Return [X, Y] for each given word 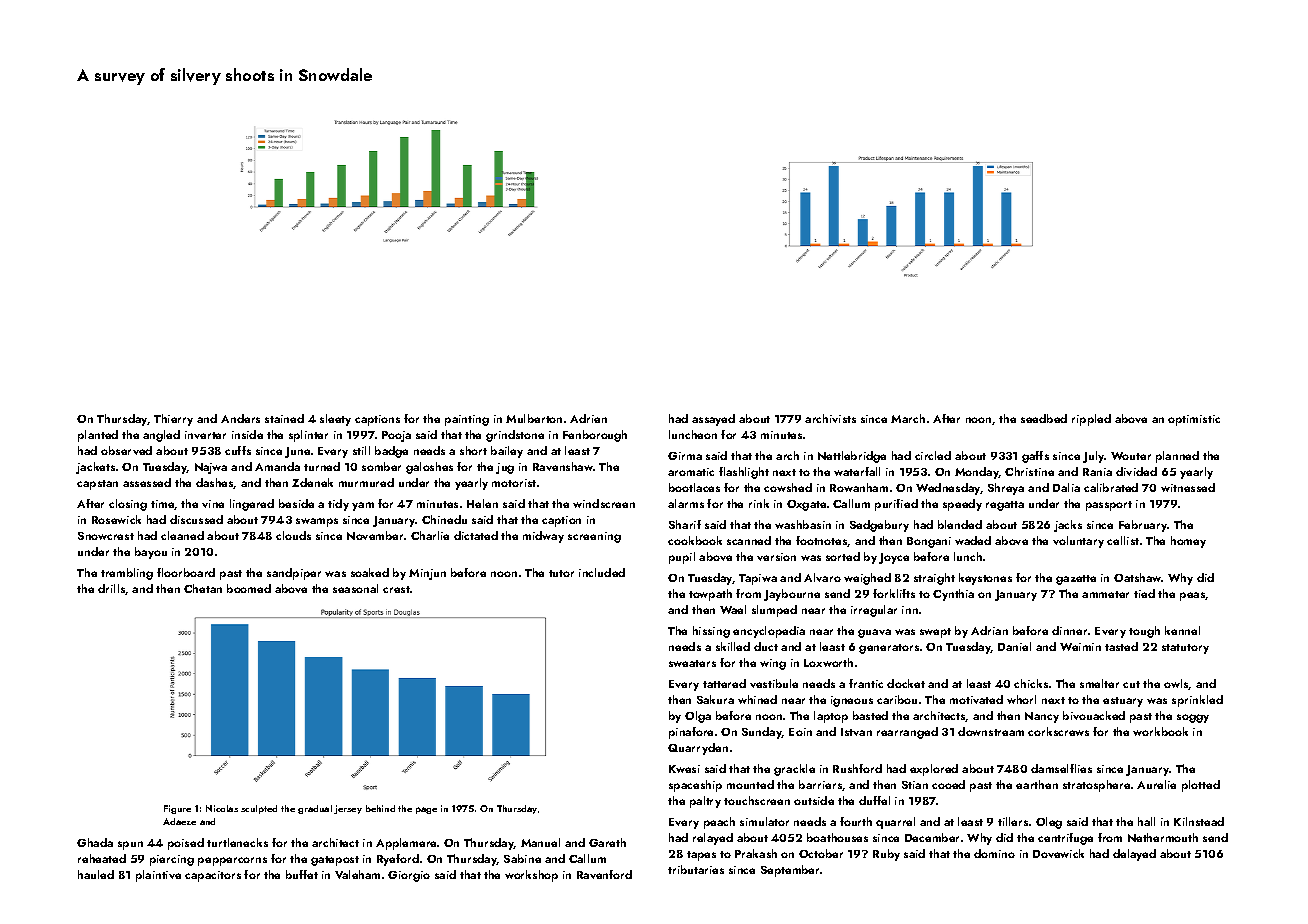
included [602, 572]
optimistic [1194, 420]
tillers [1013, 821]
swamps [317, 522]
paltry [705, 802]
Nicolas [222, 808]
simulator [764, 821]
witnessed [1188, 487]
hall [1146, 821]
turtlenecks [237, 842]
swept [935, 633]
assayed [713, 420]
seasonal [355, 588]
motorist [514, 483]
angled [161, 436]
